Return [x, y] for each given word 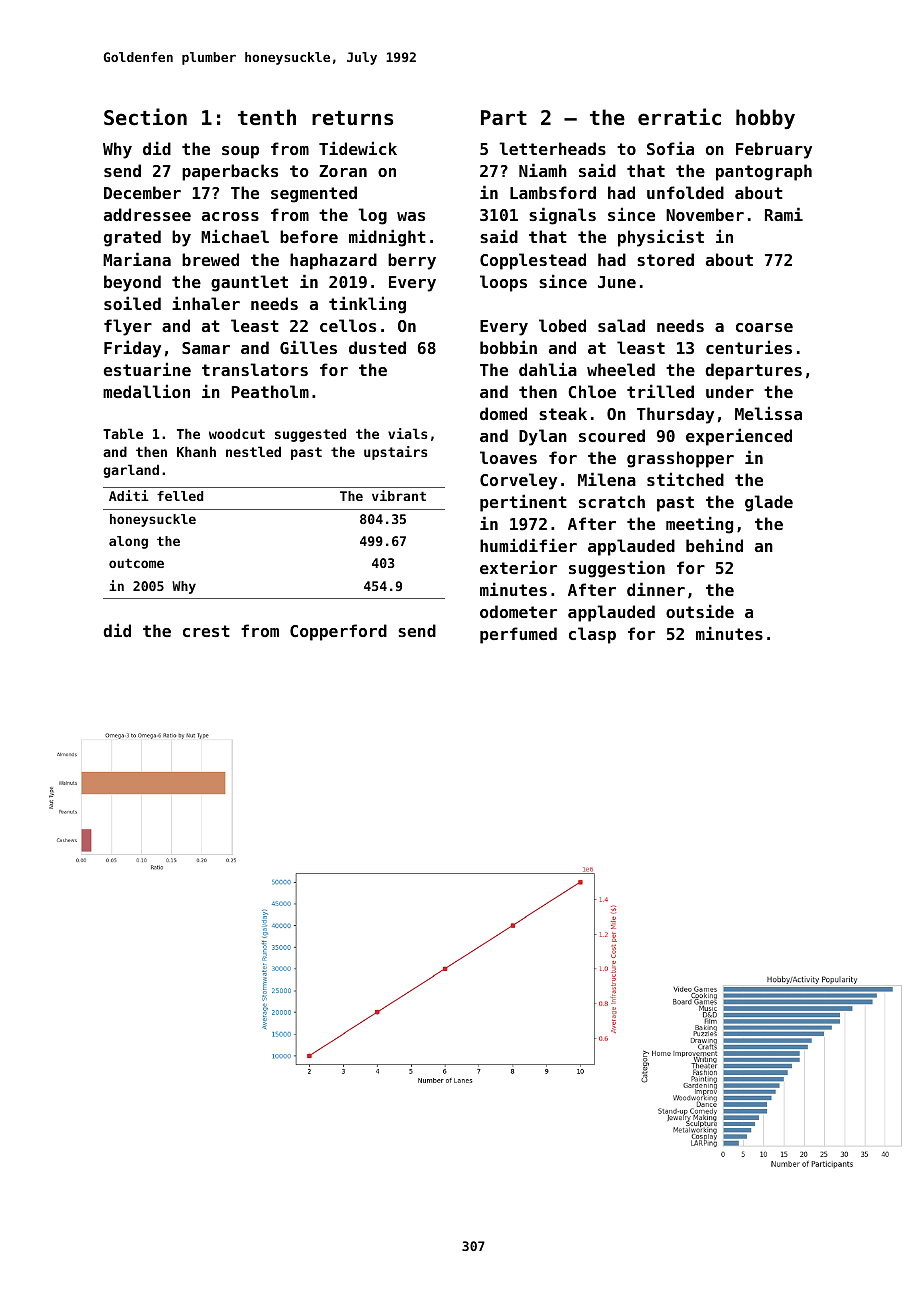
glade [769, 503]
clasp [592, 635]
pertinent [523, 503]
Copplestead [533, 261]
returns [352, 118]
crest [206, 631]
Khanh [196, 451]
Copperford [338, 632]
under [730, 391]
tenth [267, 117]
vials [407, 433]
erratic [679, 117]
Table [123, 433]
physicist [661, 238]
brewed [210, 259]
